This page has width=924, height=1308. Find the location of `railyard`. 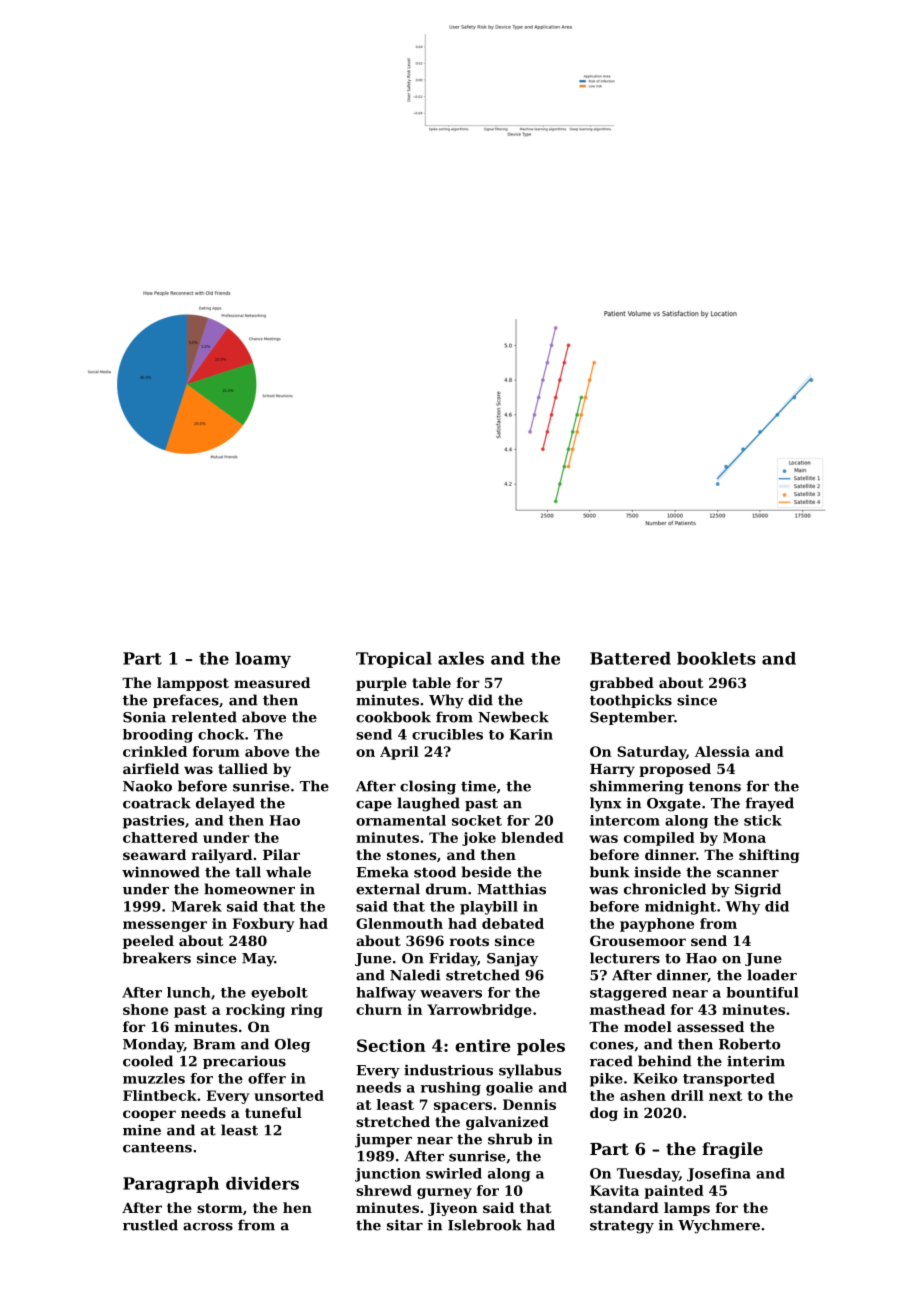

railyard is located at coordinates (222, 856).
